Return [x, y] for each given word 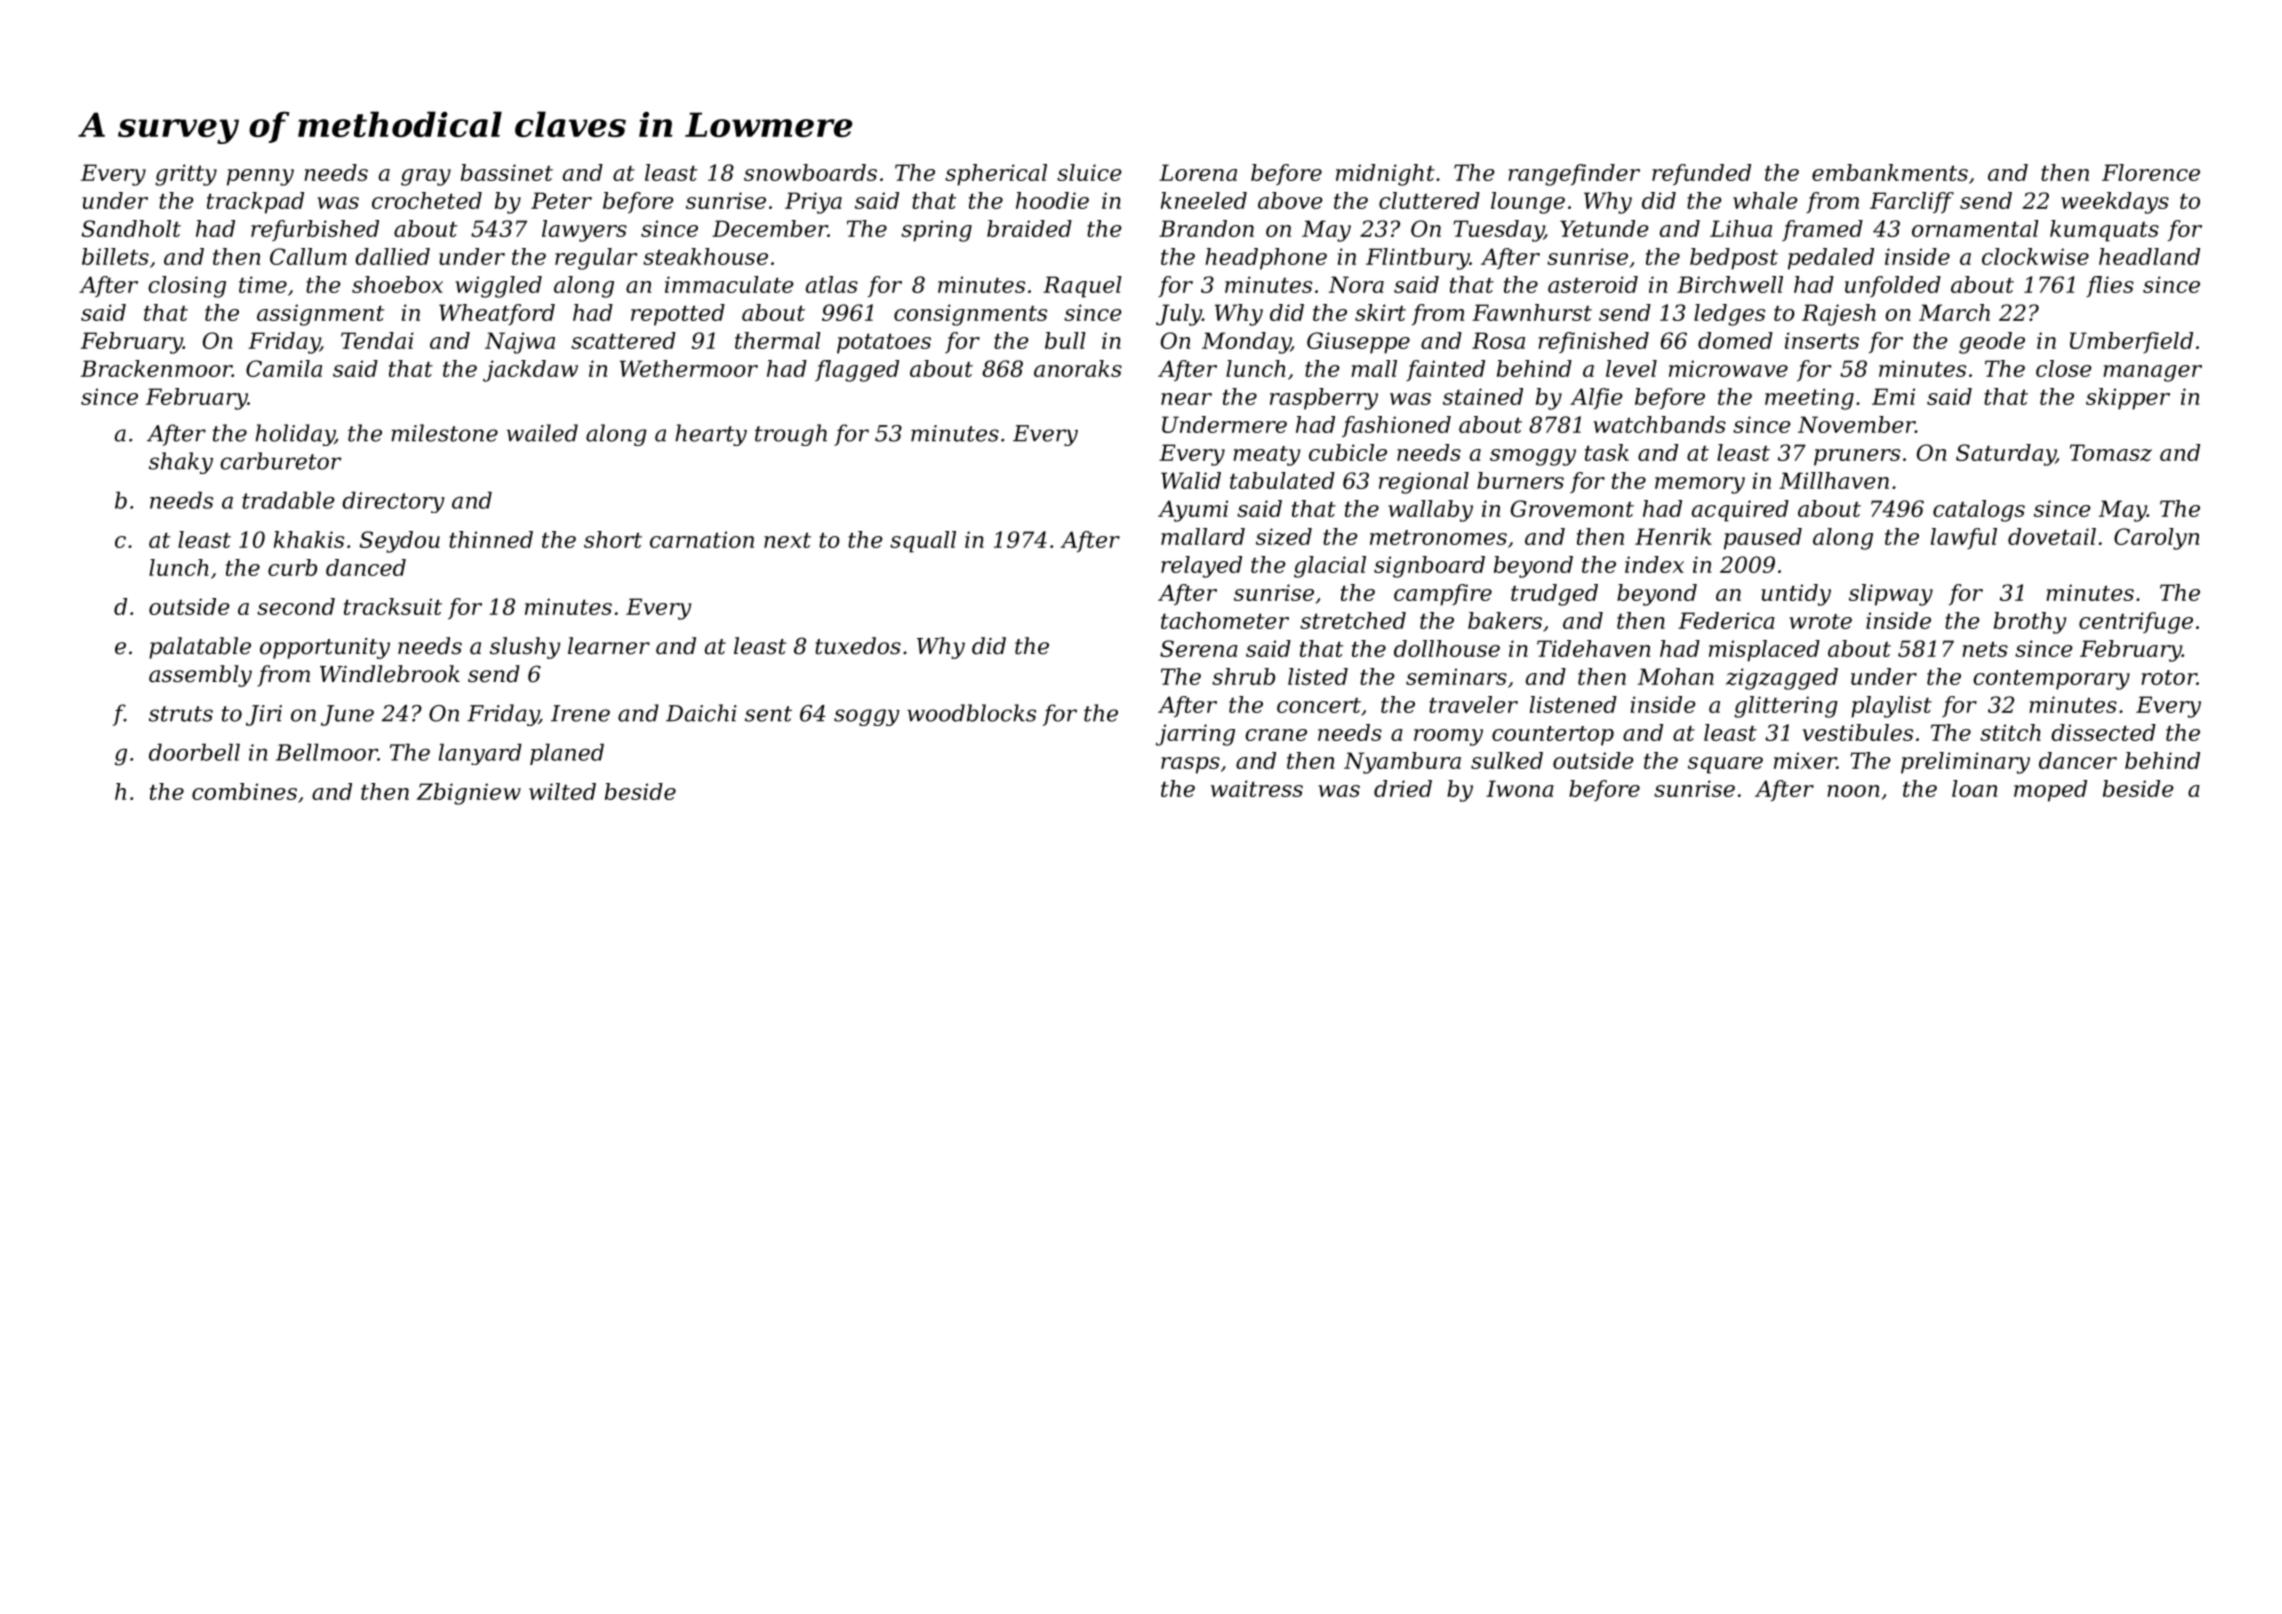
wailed [542, 433]
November [1856, 424]
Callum [308, 256]
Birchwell [1730, 284]
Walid [1191, 480]
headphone [1266, 259]
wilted [562, 791]
